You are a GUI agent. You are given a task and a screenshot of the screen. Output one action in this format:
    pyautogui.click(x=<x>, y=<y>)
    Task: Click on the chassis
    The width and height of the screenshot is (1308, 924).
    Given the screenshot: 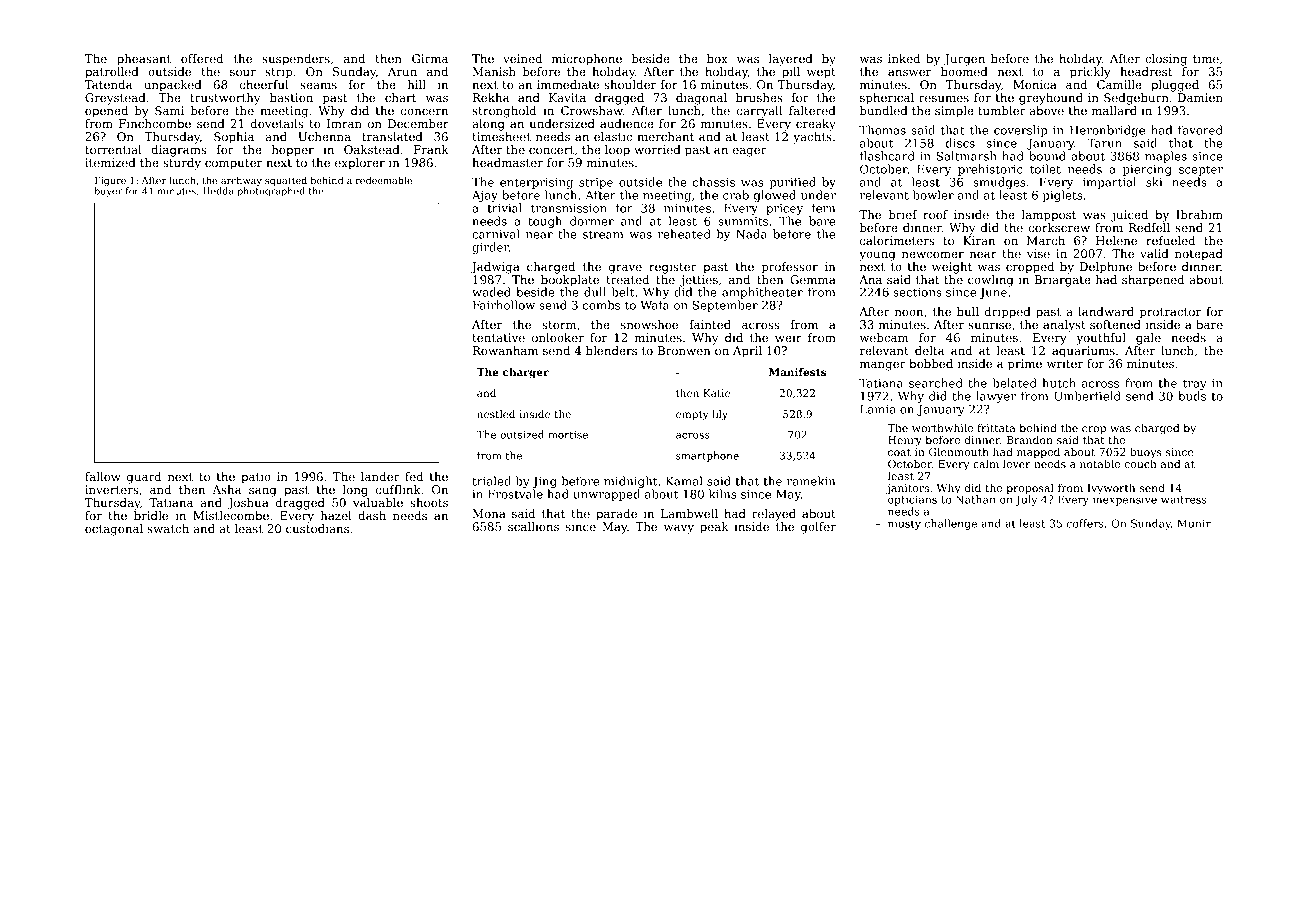 What is the action you would take?
    pyautogui.click(x=714, y=182)
